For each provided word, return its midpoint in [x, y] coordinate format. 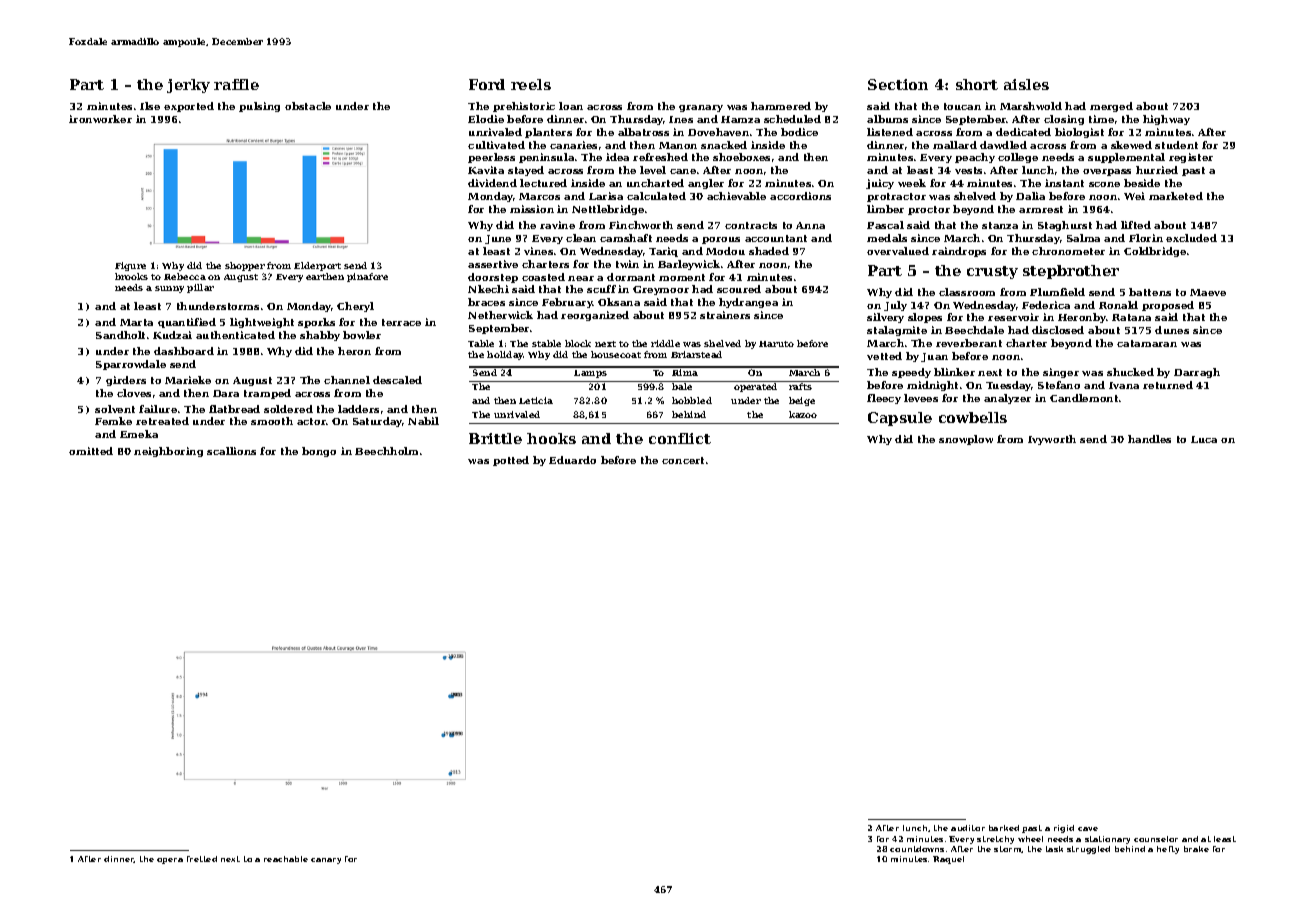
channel [347, 380]
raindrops [959, 252]
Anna [810, 225]
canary [326, 861]
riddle [665, 343]
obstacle [308, 106]
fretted [202, 859]
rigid [1064, 829]
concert [683, 460]
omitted [91, 451]
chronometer [1068, 251]
